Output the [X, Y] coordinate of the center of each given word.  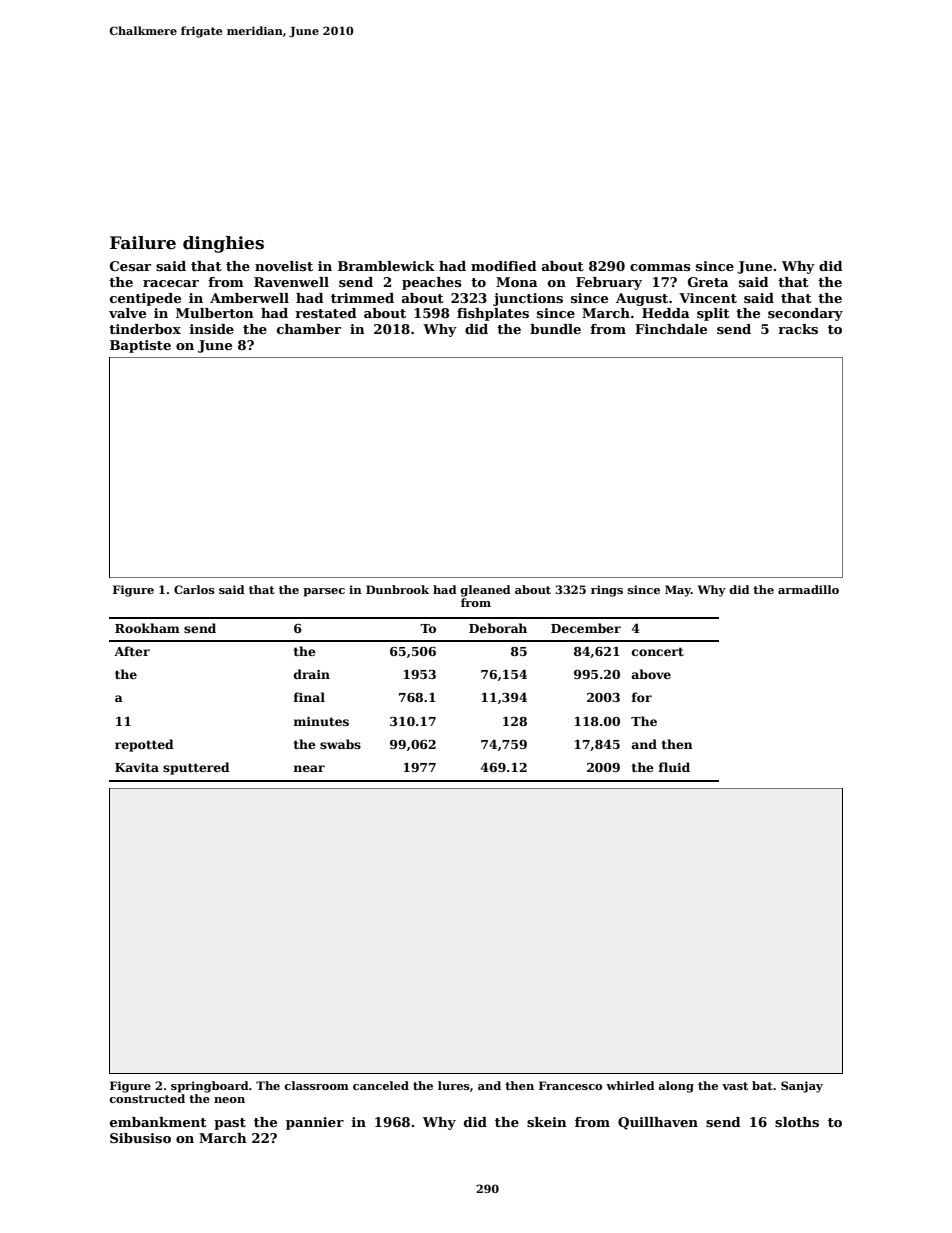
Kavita [137, 767]
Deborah [498, 628]
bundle [555, 329]
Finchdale [671, 329]
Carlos [194, 589]
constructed [147, 1098]
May [678, 591]
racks [798, 329]
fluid [674, 767]
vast [735, 1086]
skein [547, 1122]
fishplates [493, 314]
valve [127, 313]
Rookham [147, 628]
